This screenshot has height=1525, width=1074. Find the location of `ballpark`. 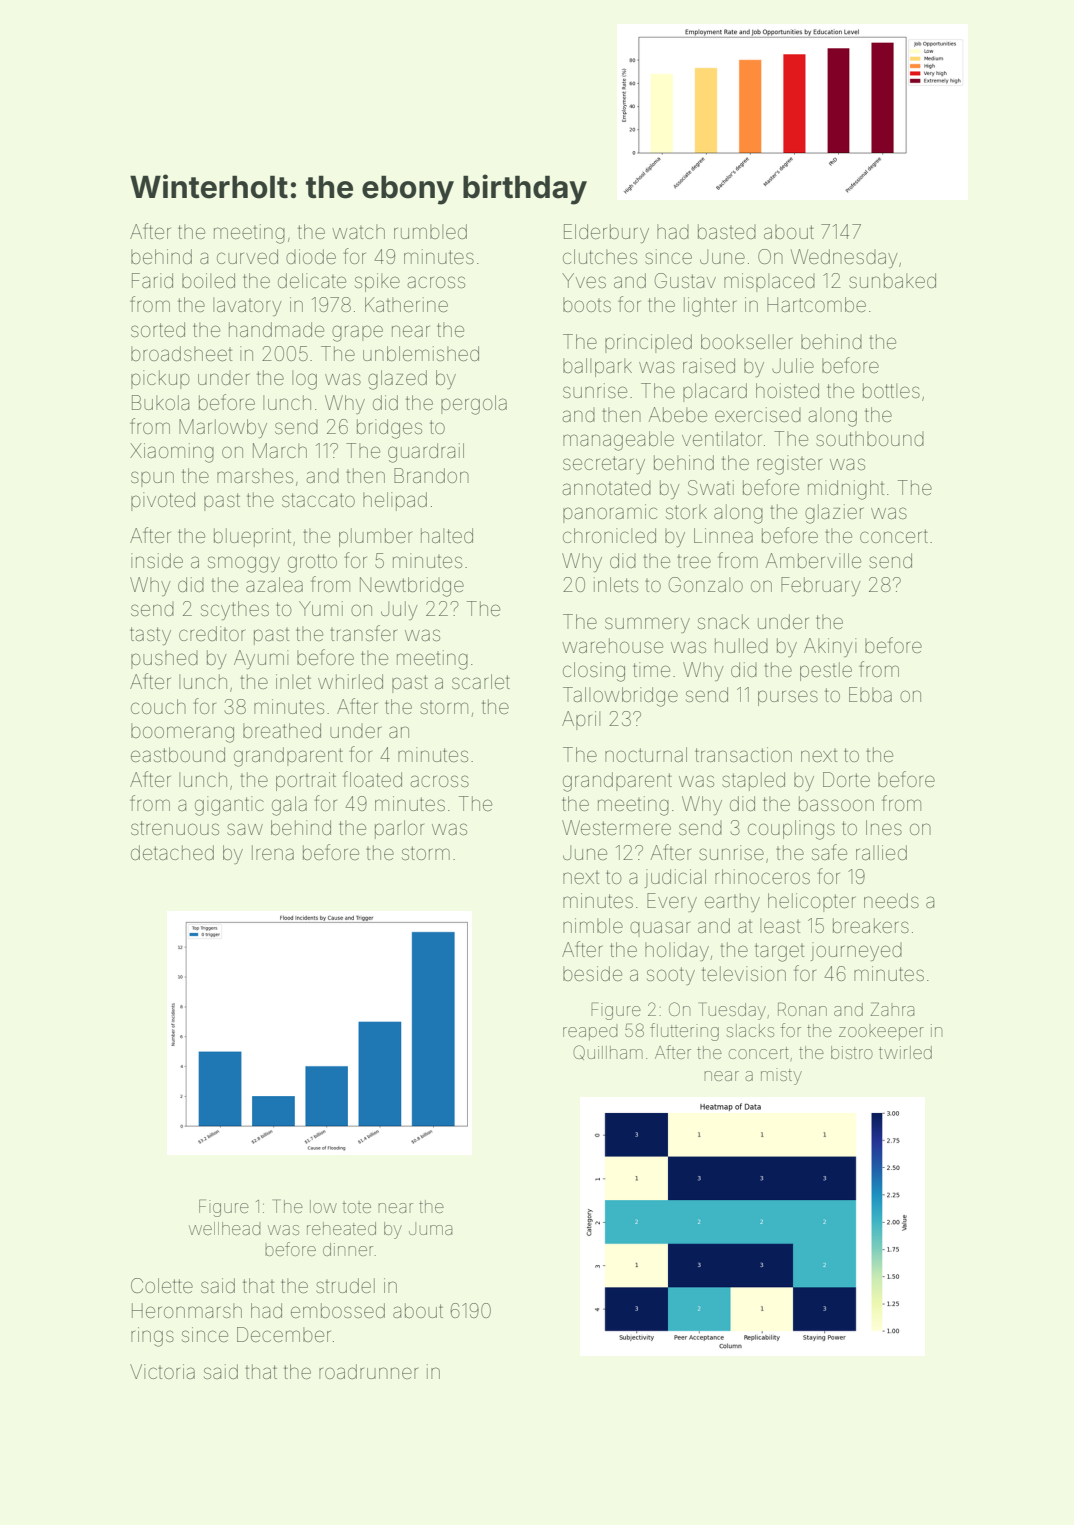

ballpark is located at coordinates (597, 367).
